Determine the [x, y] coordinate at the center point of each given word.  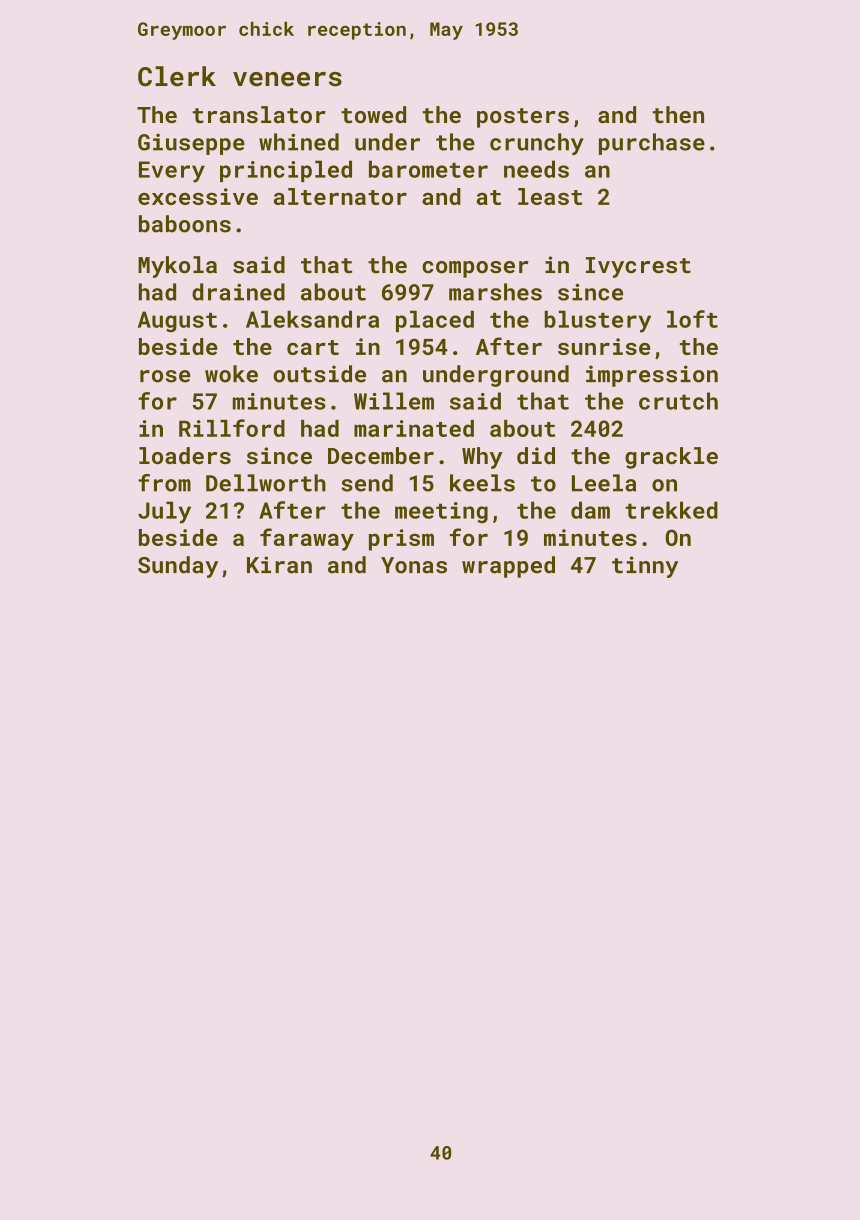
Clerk [177, 76]
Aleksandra [312, 319]
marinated [414, 428]
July [164, 512]
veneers [287, 79]
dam [590, 510]
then [678, 115]
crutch [678, 401]
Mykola [177, 267]
